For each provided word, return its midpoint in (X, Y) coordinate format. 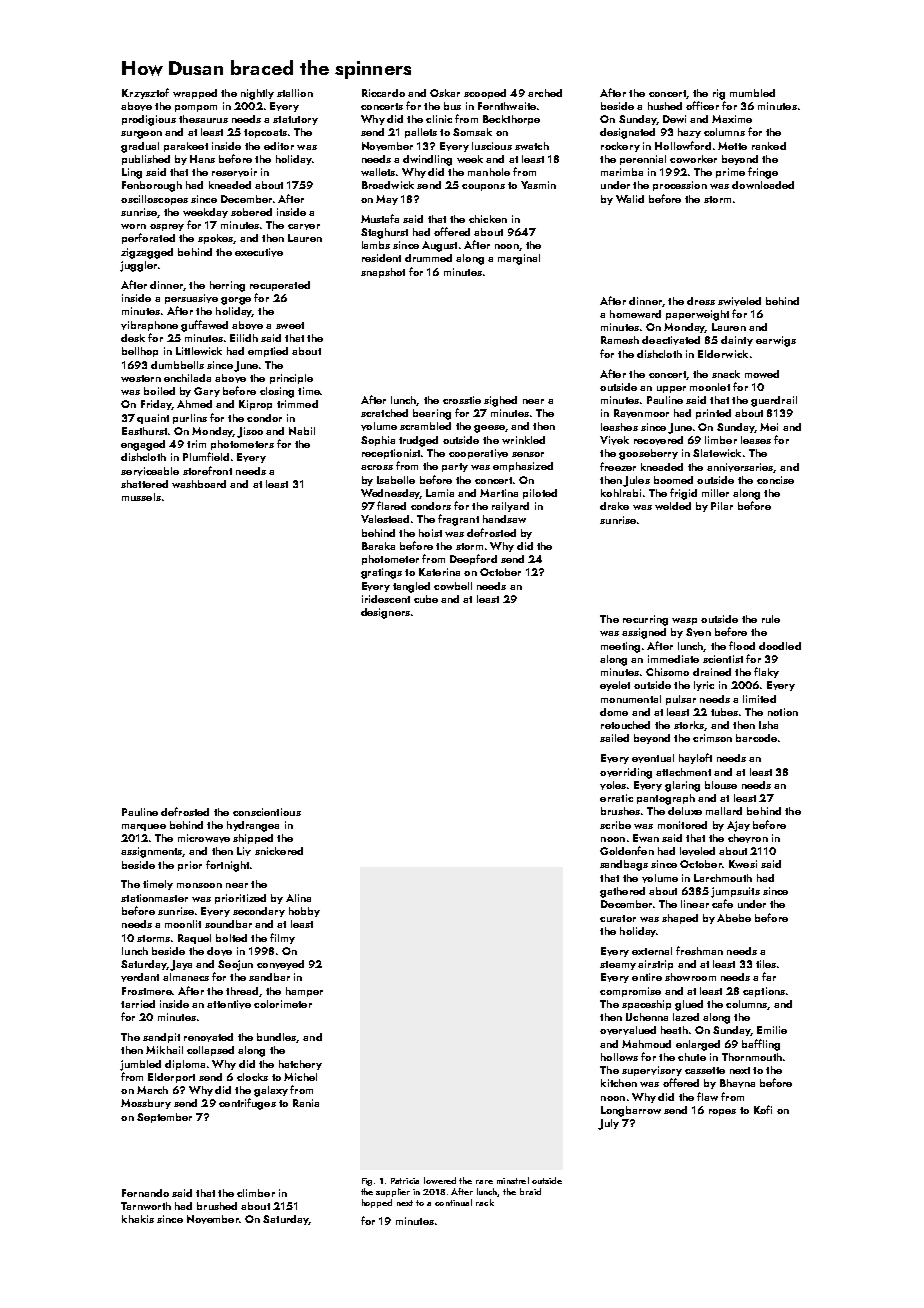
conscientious (267, 812)
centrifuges (247, 1104)
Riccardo (383, 93)
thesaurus (203, 119)
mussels (141, 497)
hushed (665, 106)
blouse (721, 785)
